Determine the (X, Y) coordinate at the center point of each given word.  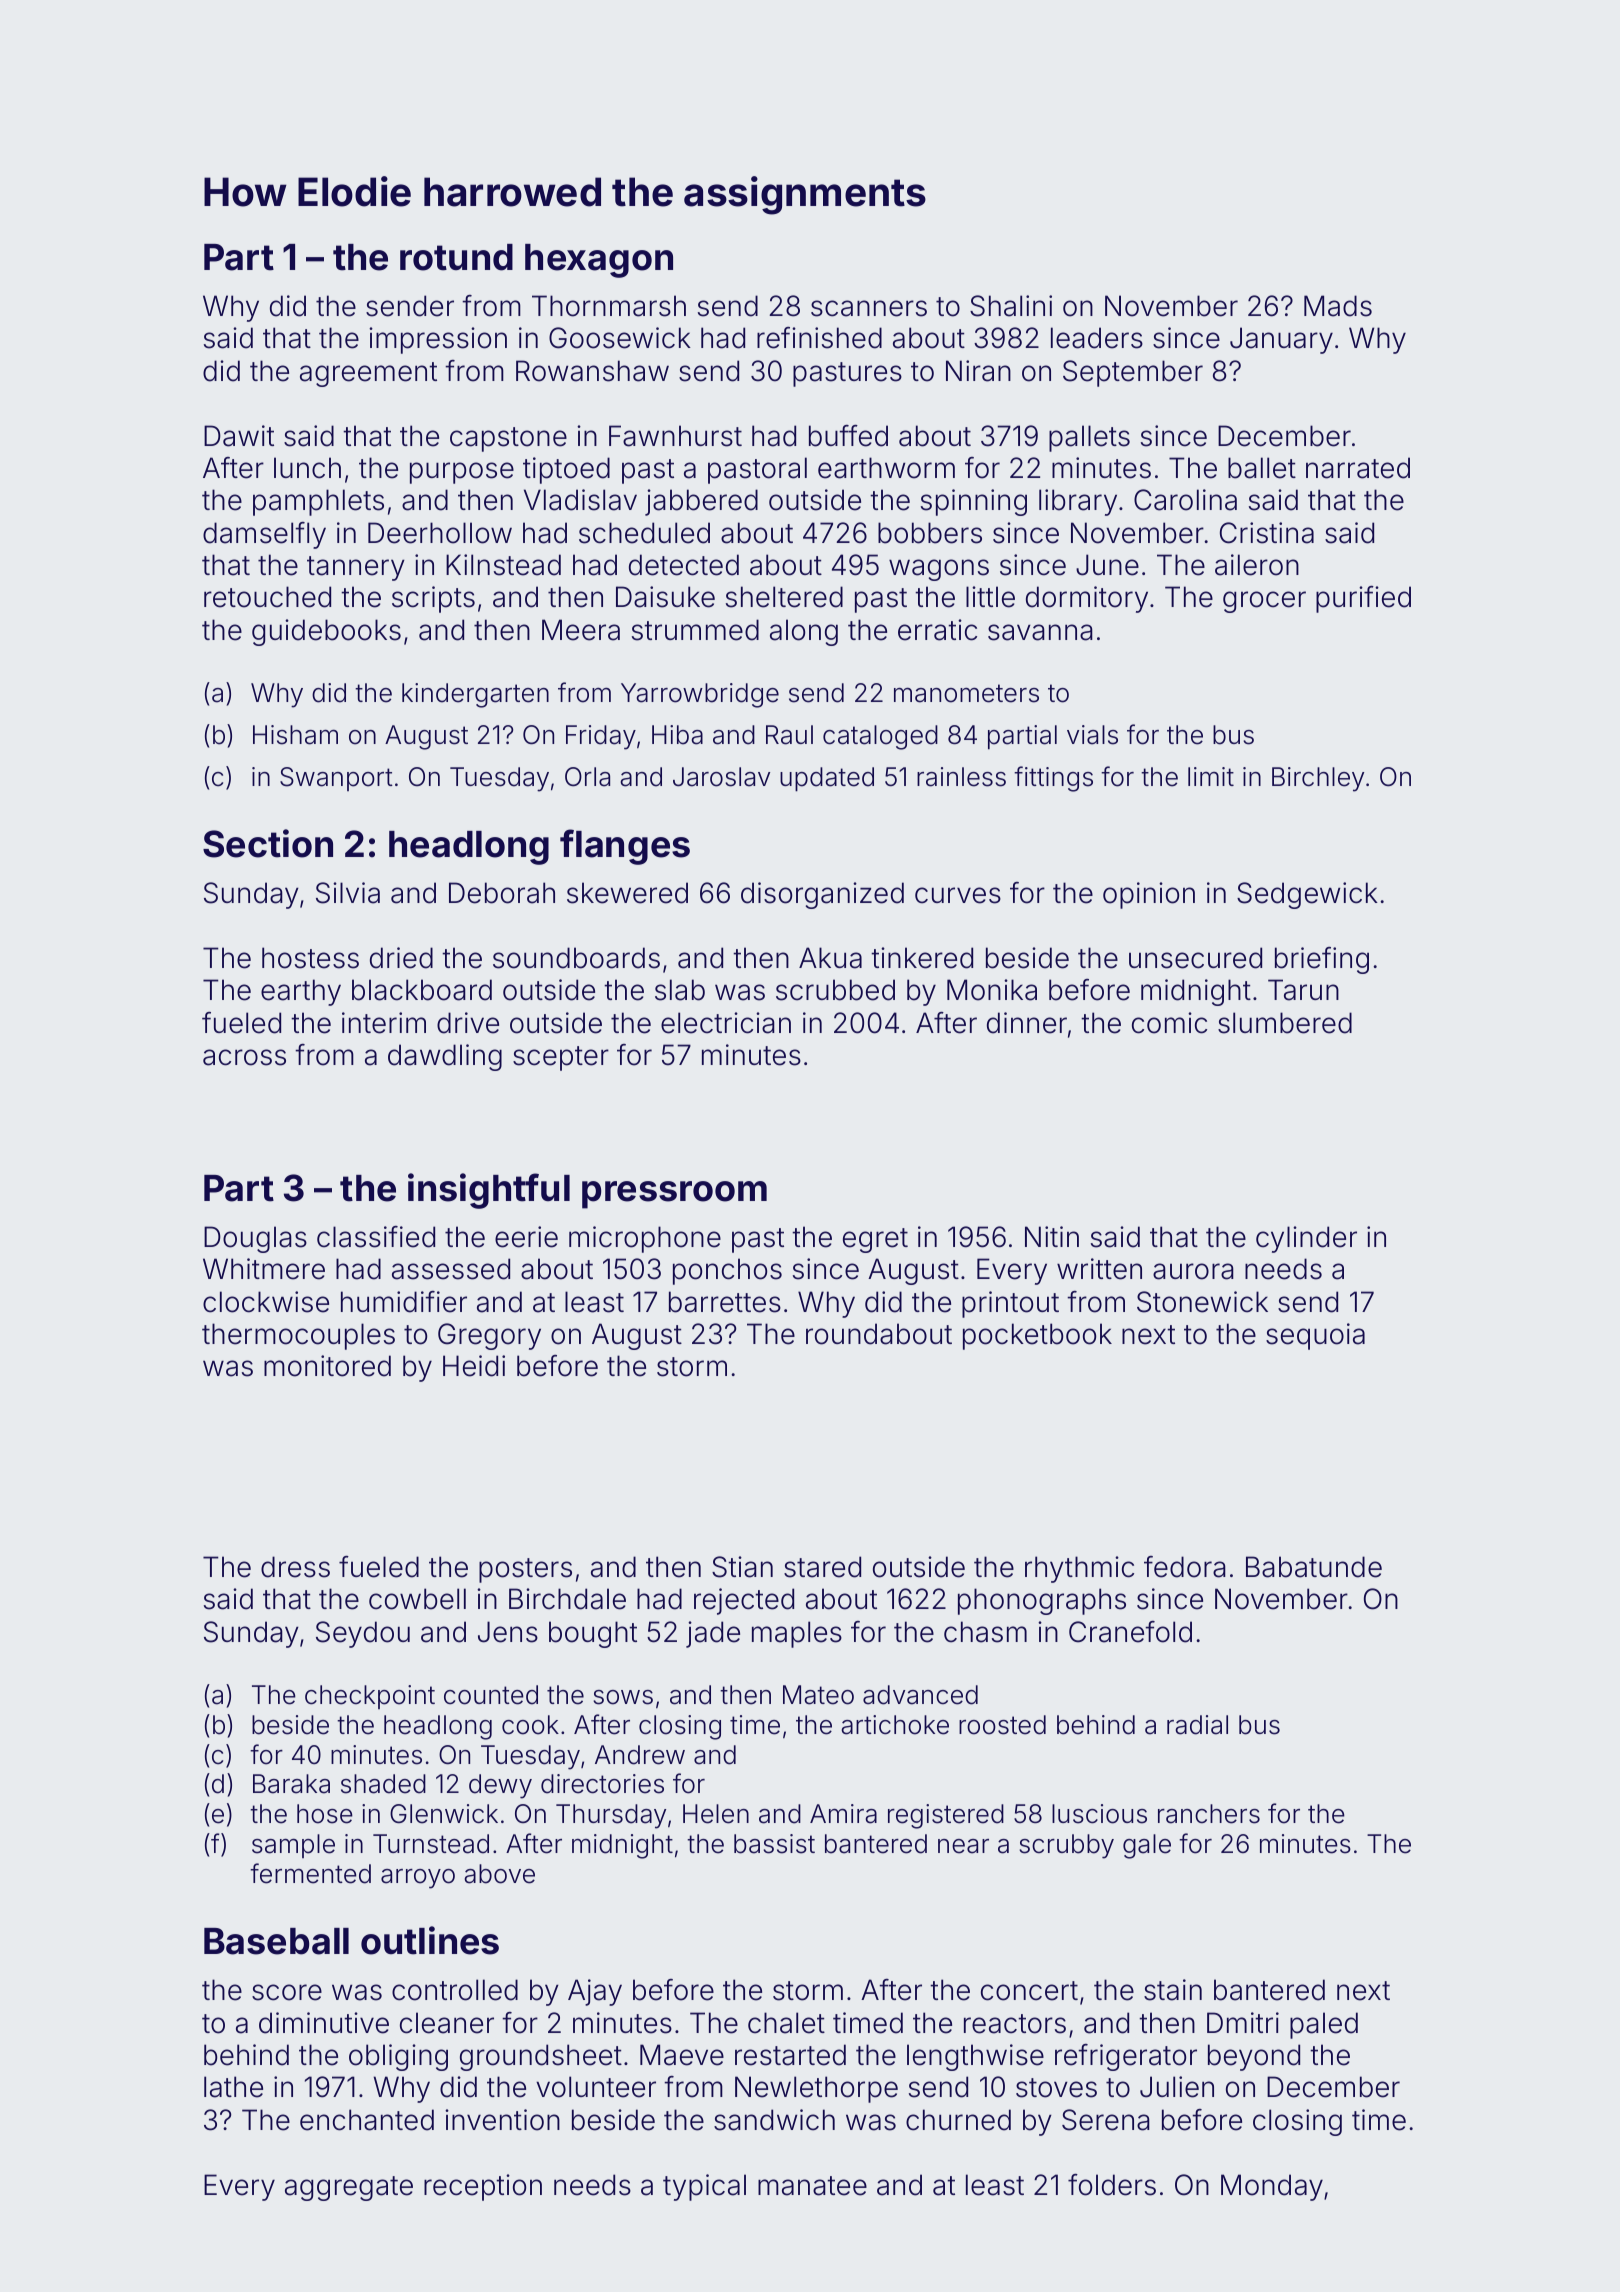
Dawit (239, 436)
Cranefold (1130, 1632)
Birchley (1318, 779)
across (244, 1057)
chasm (985, 1632)
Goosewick (620, 338)
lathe (233, 2087)
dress (295, 1567)
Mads (1338, 306)
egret (875, 1240)
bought (593, 1634)
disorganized (822, 895)
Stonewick (1202, 1302)
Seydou (363, 1634)
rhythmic (1079, 1569)
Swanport (336, 779)
